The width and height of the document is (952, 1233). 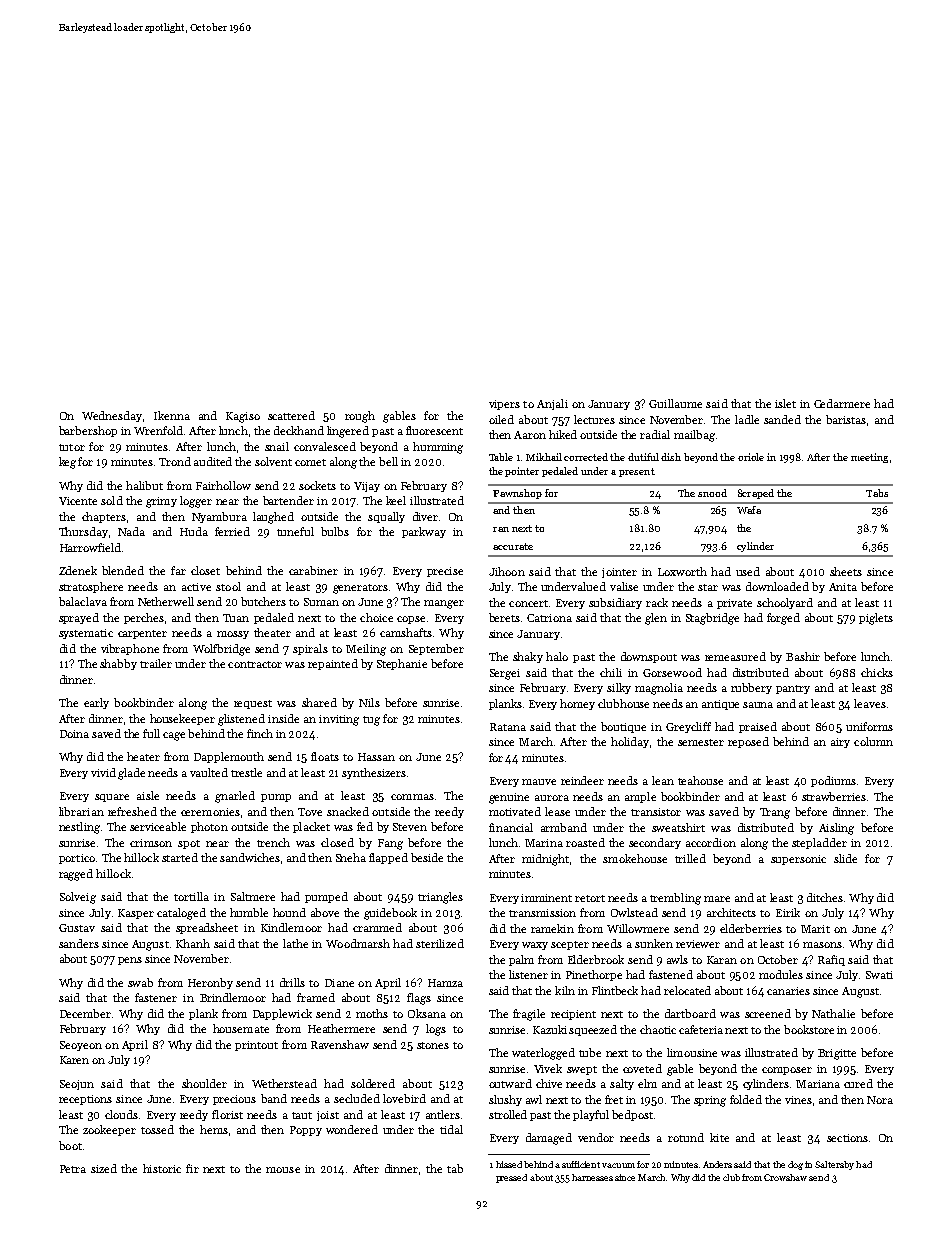 What do you see at coordinates (81, 1046) in the document?
I see `Seoyeon` at bounding box center [81, 1046].
